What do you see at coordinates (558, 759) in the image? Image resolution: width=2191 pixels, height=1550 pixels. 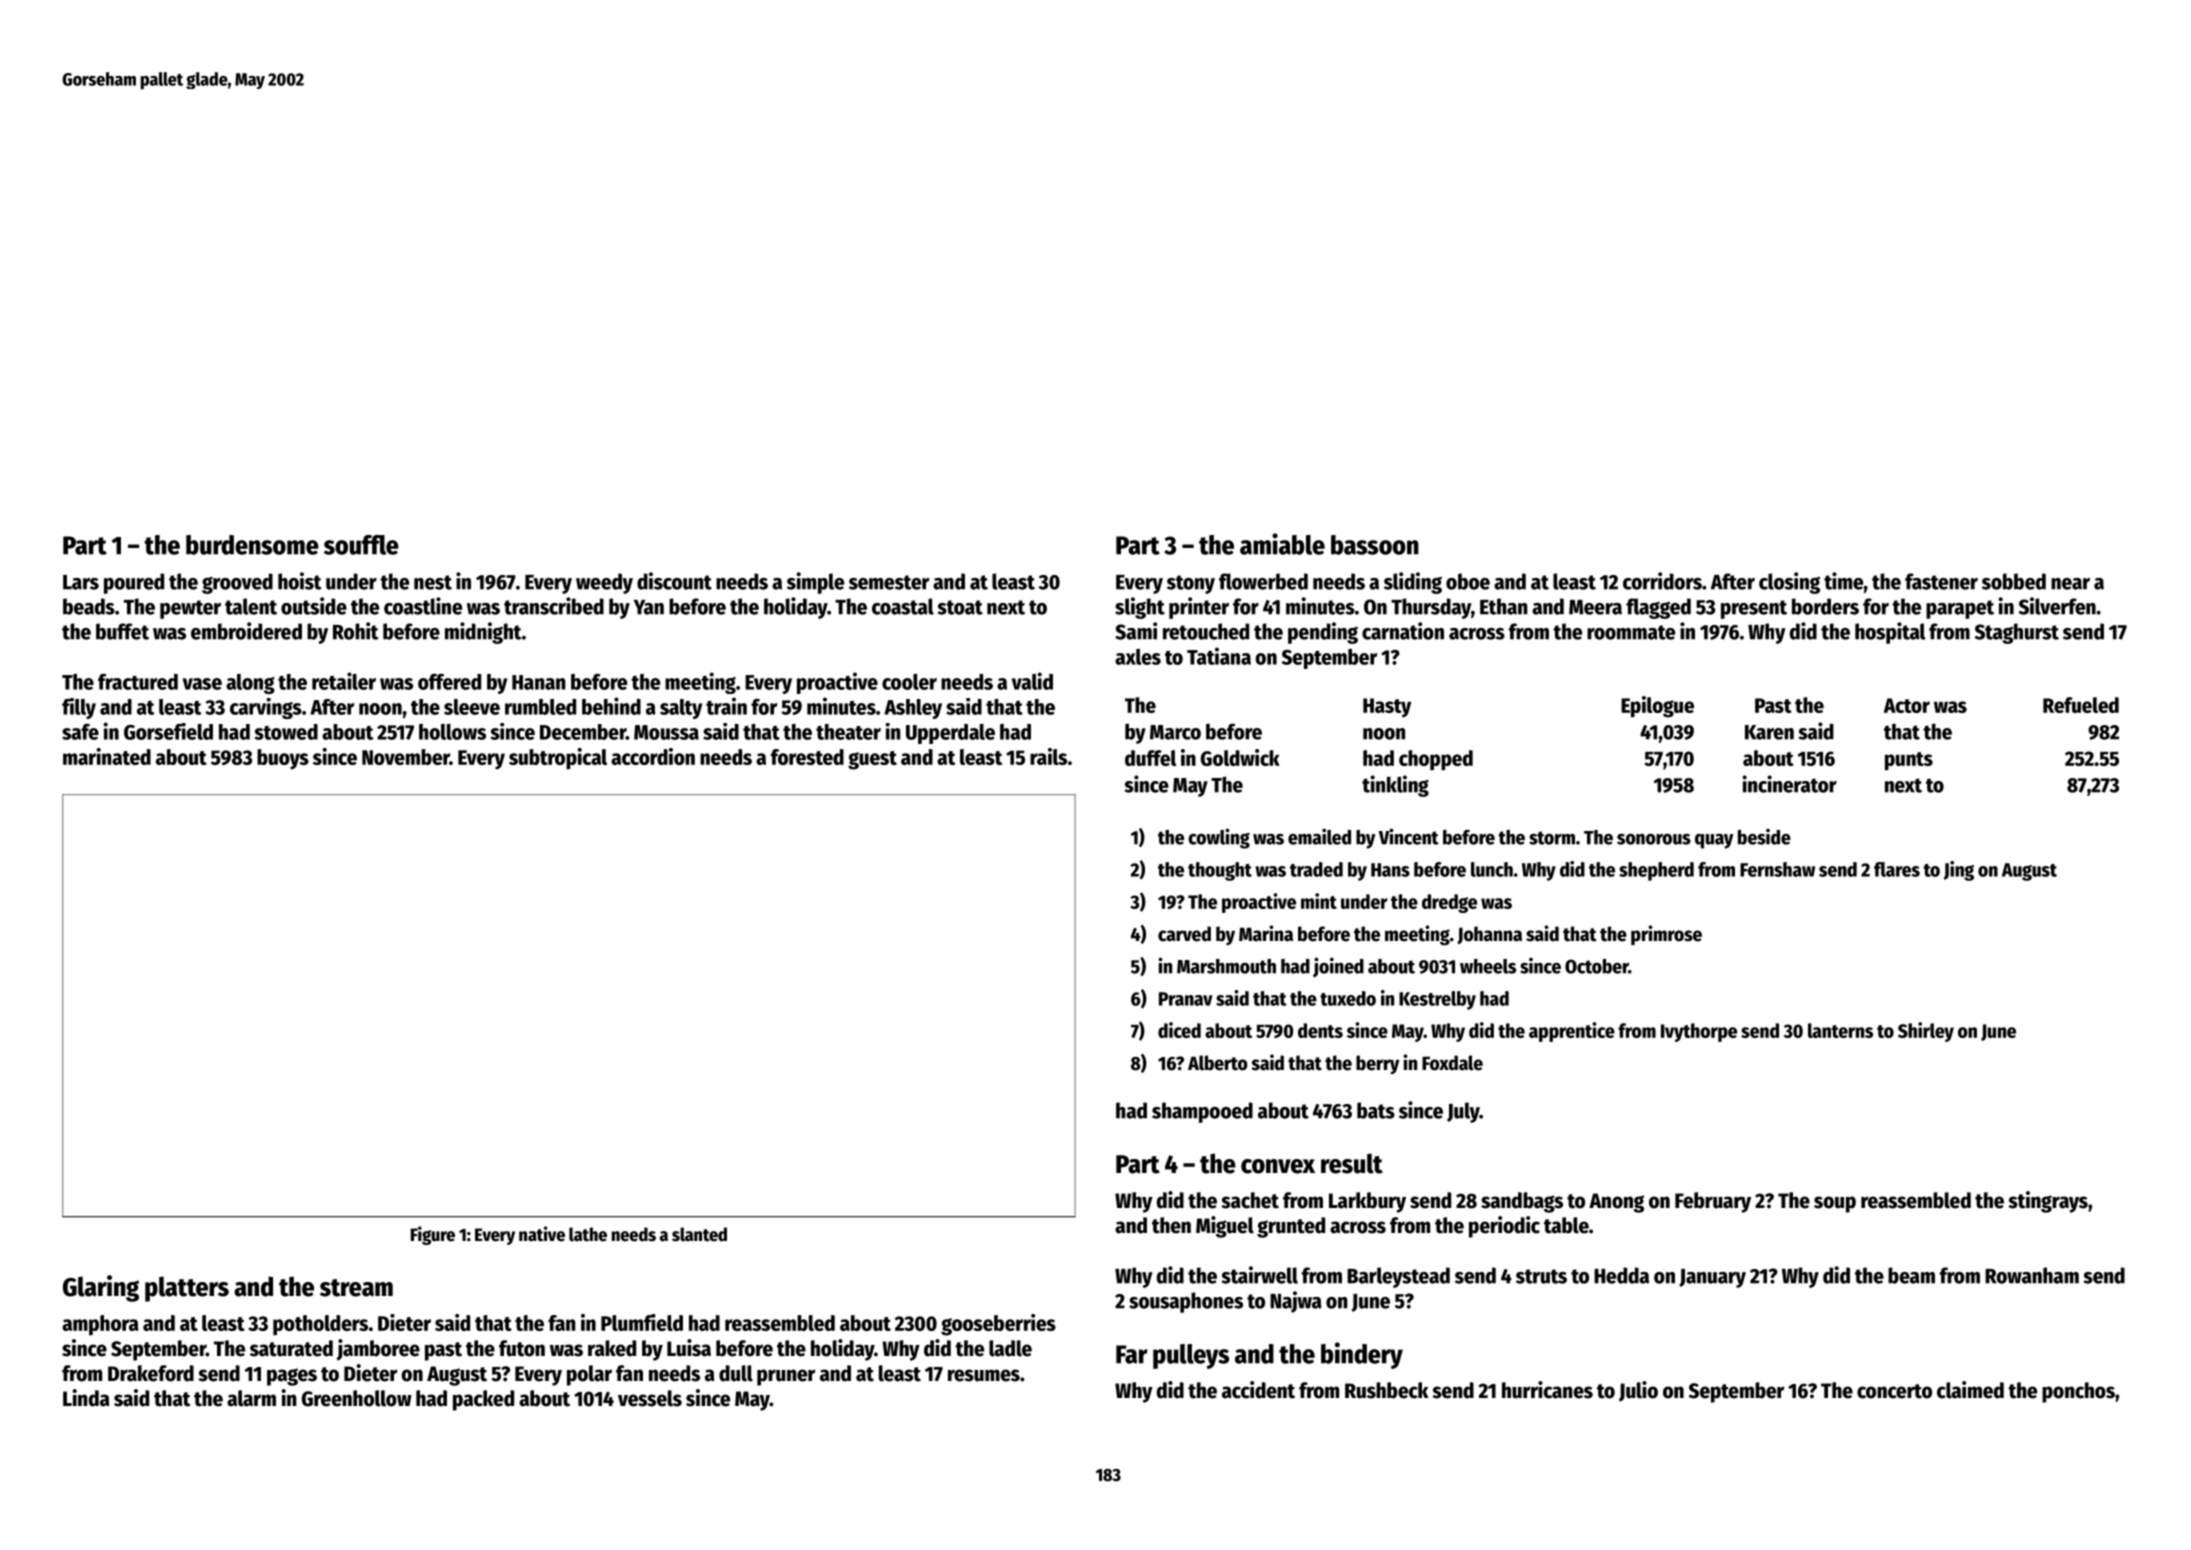 I see `subtropical` at bounding box center [558, 759].
